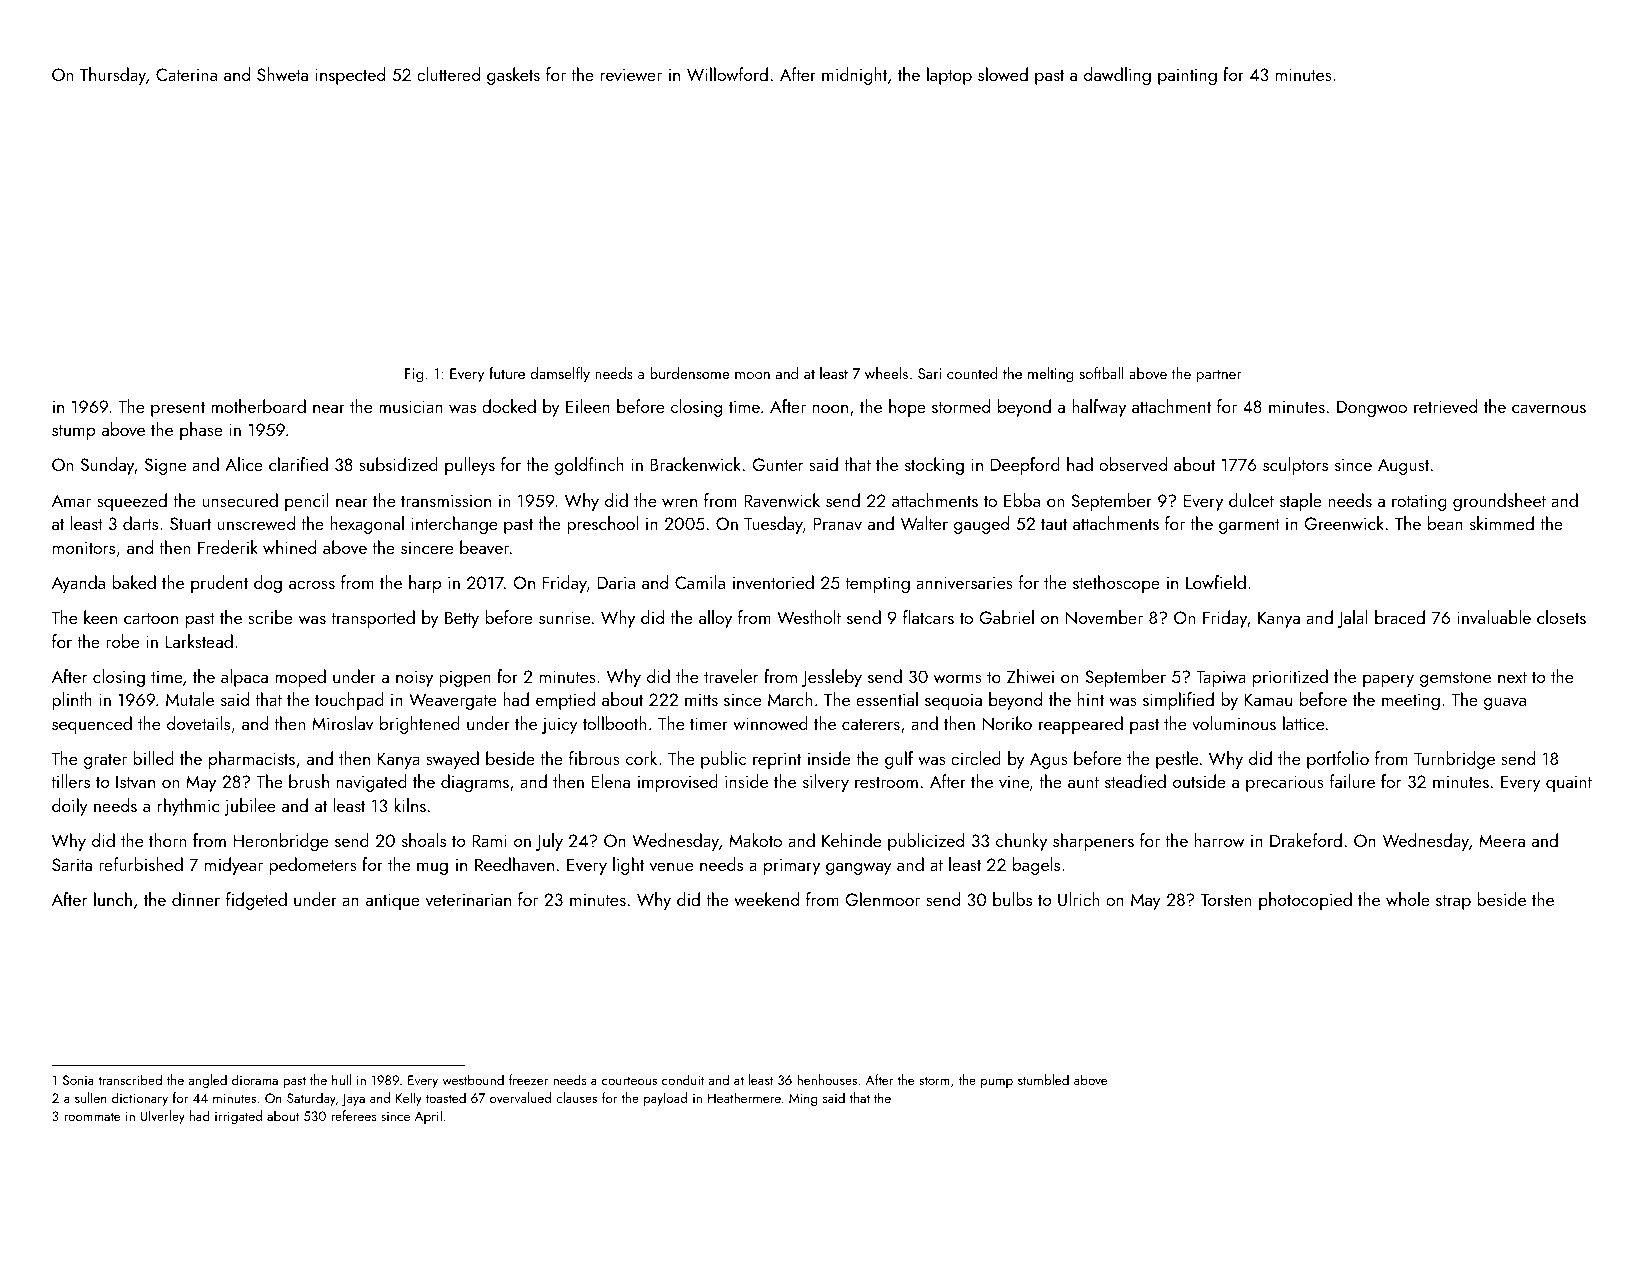 This page has width=1646, height=1272. What do you see at coordinates (462, 619) in the page?
I see `Betty` at bounding box center [462, 619].
